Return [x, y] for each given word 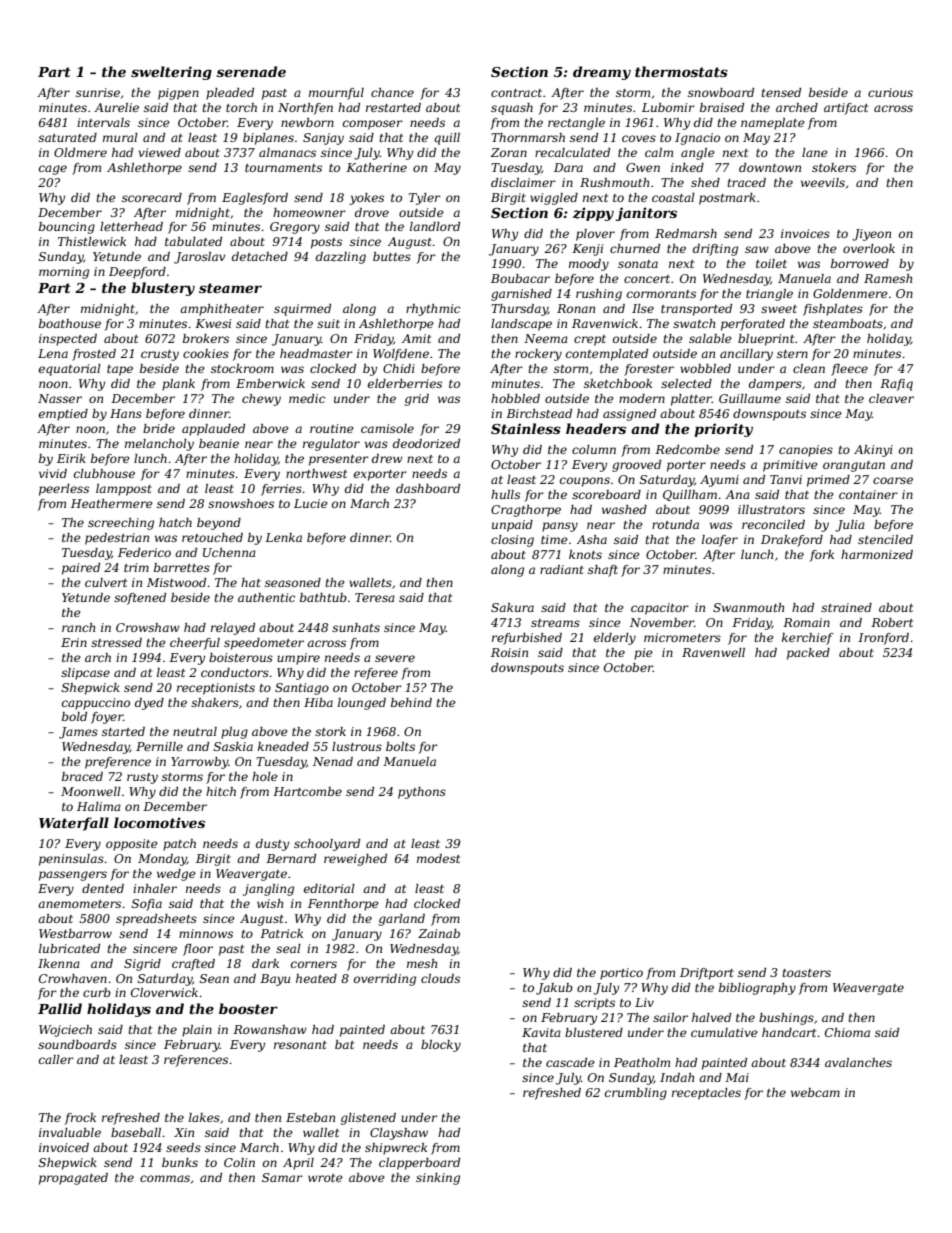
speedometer [264, 644]
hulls [505, 494]
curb [97, 992]
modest [438, 858]
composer [373, 125]
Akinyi [873, 451]
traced [746, 182]
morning [64, 273]
